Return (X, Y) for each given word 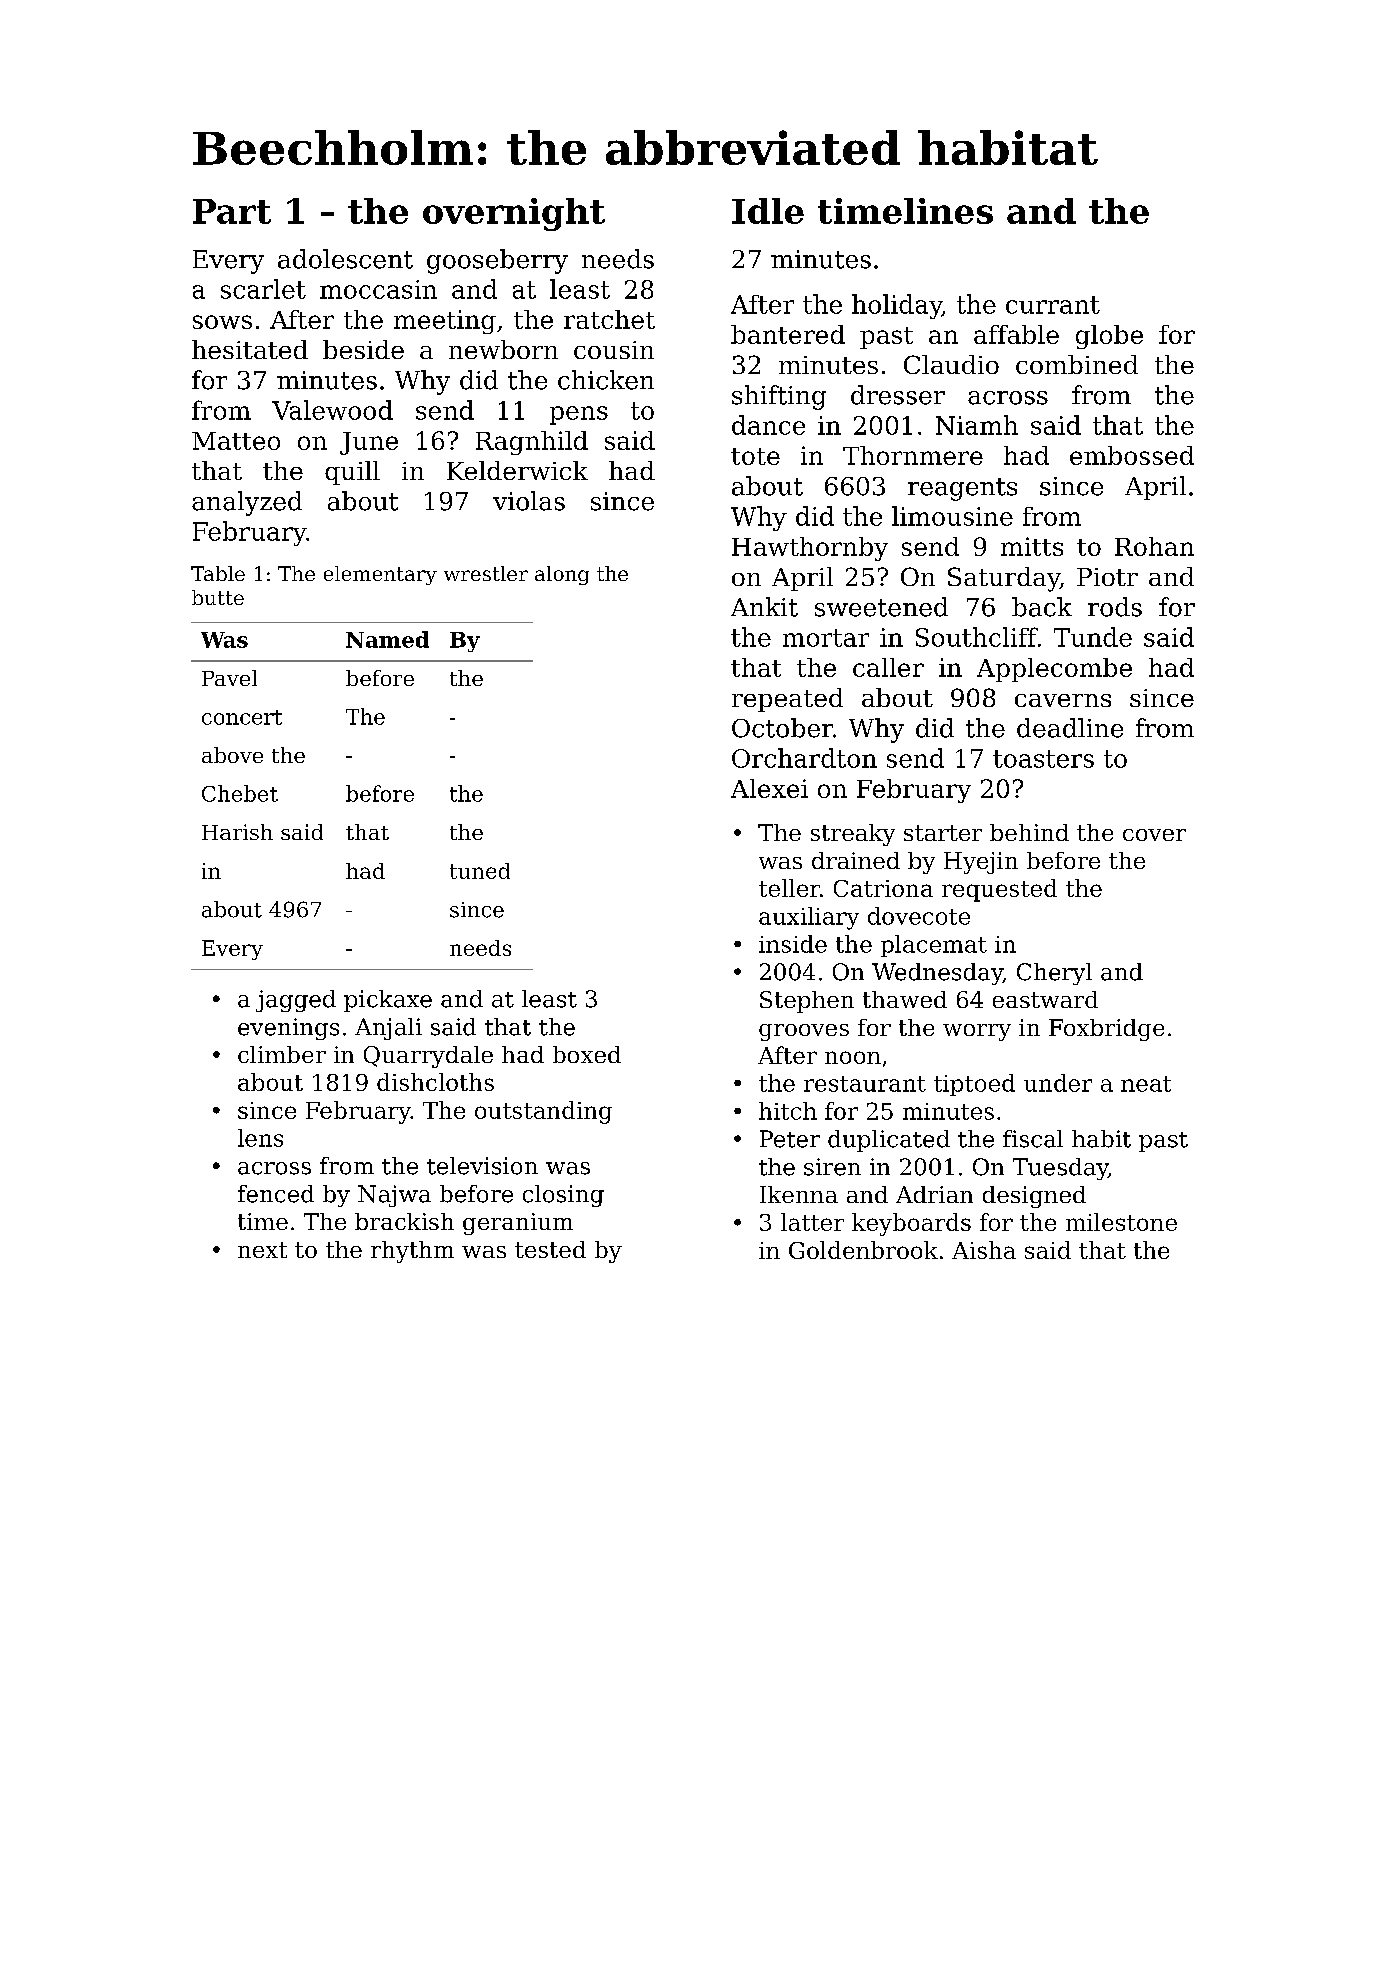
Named (387, 639)
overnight (514, 214)
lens (260, 1138)
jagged (296, 1001)
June (369, 443)
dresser (898, 395)
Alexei (769, 788)
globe (1109, 337)
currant (1053, 305)
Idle (768, 211)
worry (977, 1032)
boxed (587, 1054)
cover (1154, 835)
